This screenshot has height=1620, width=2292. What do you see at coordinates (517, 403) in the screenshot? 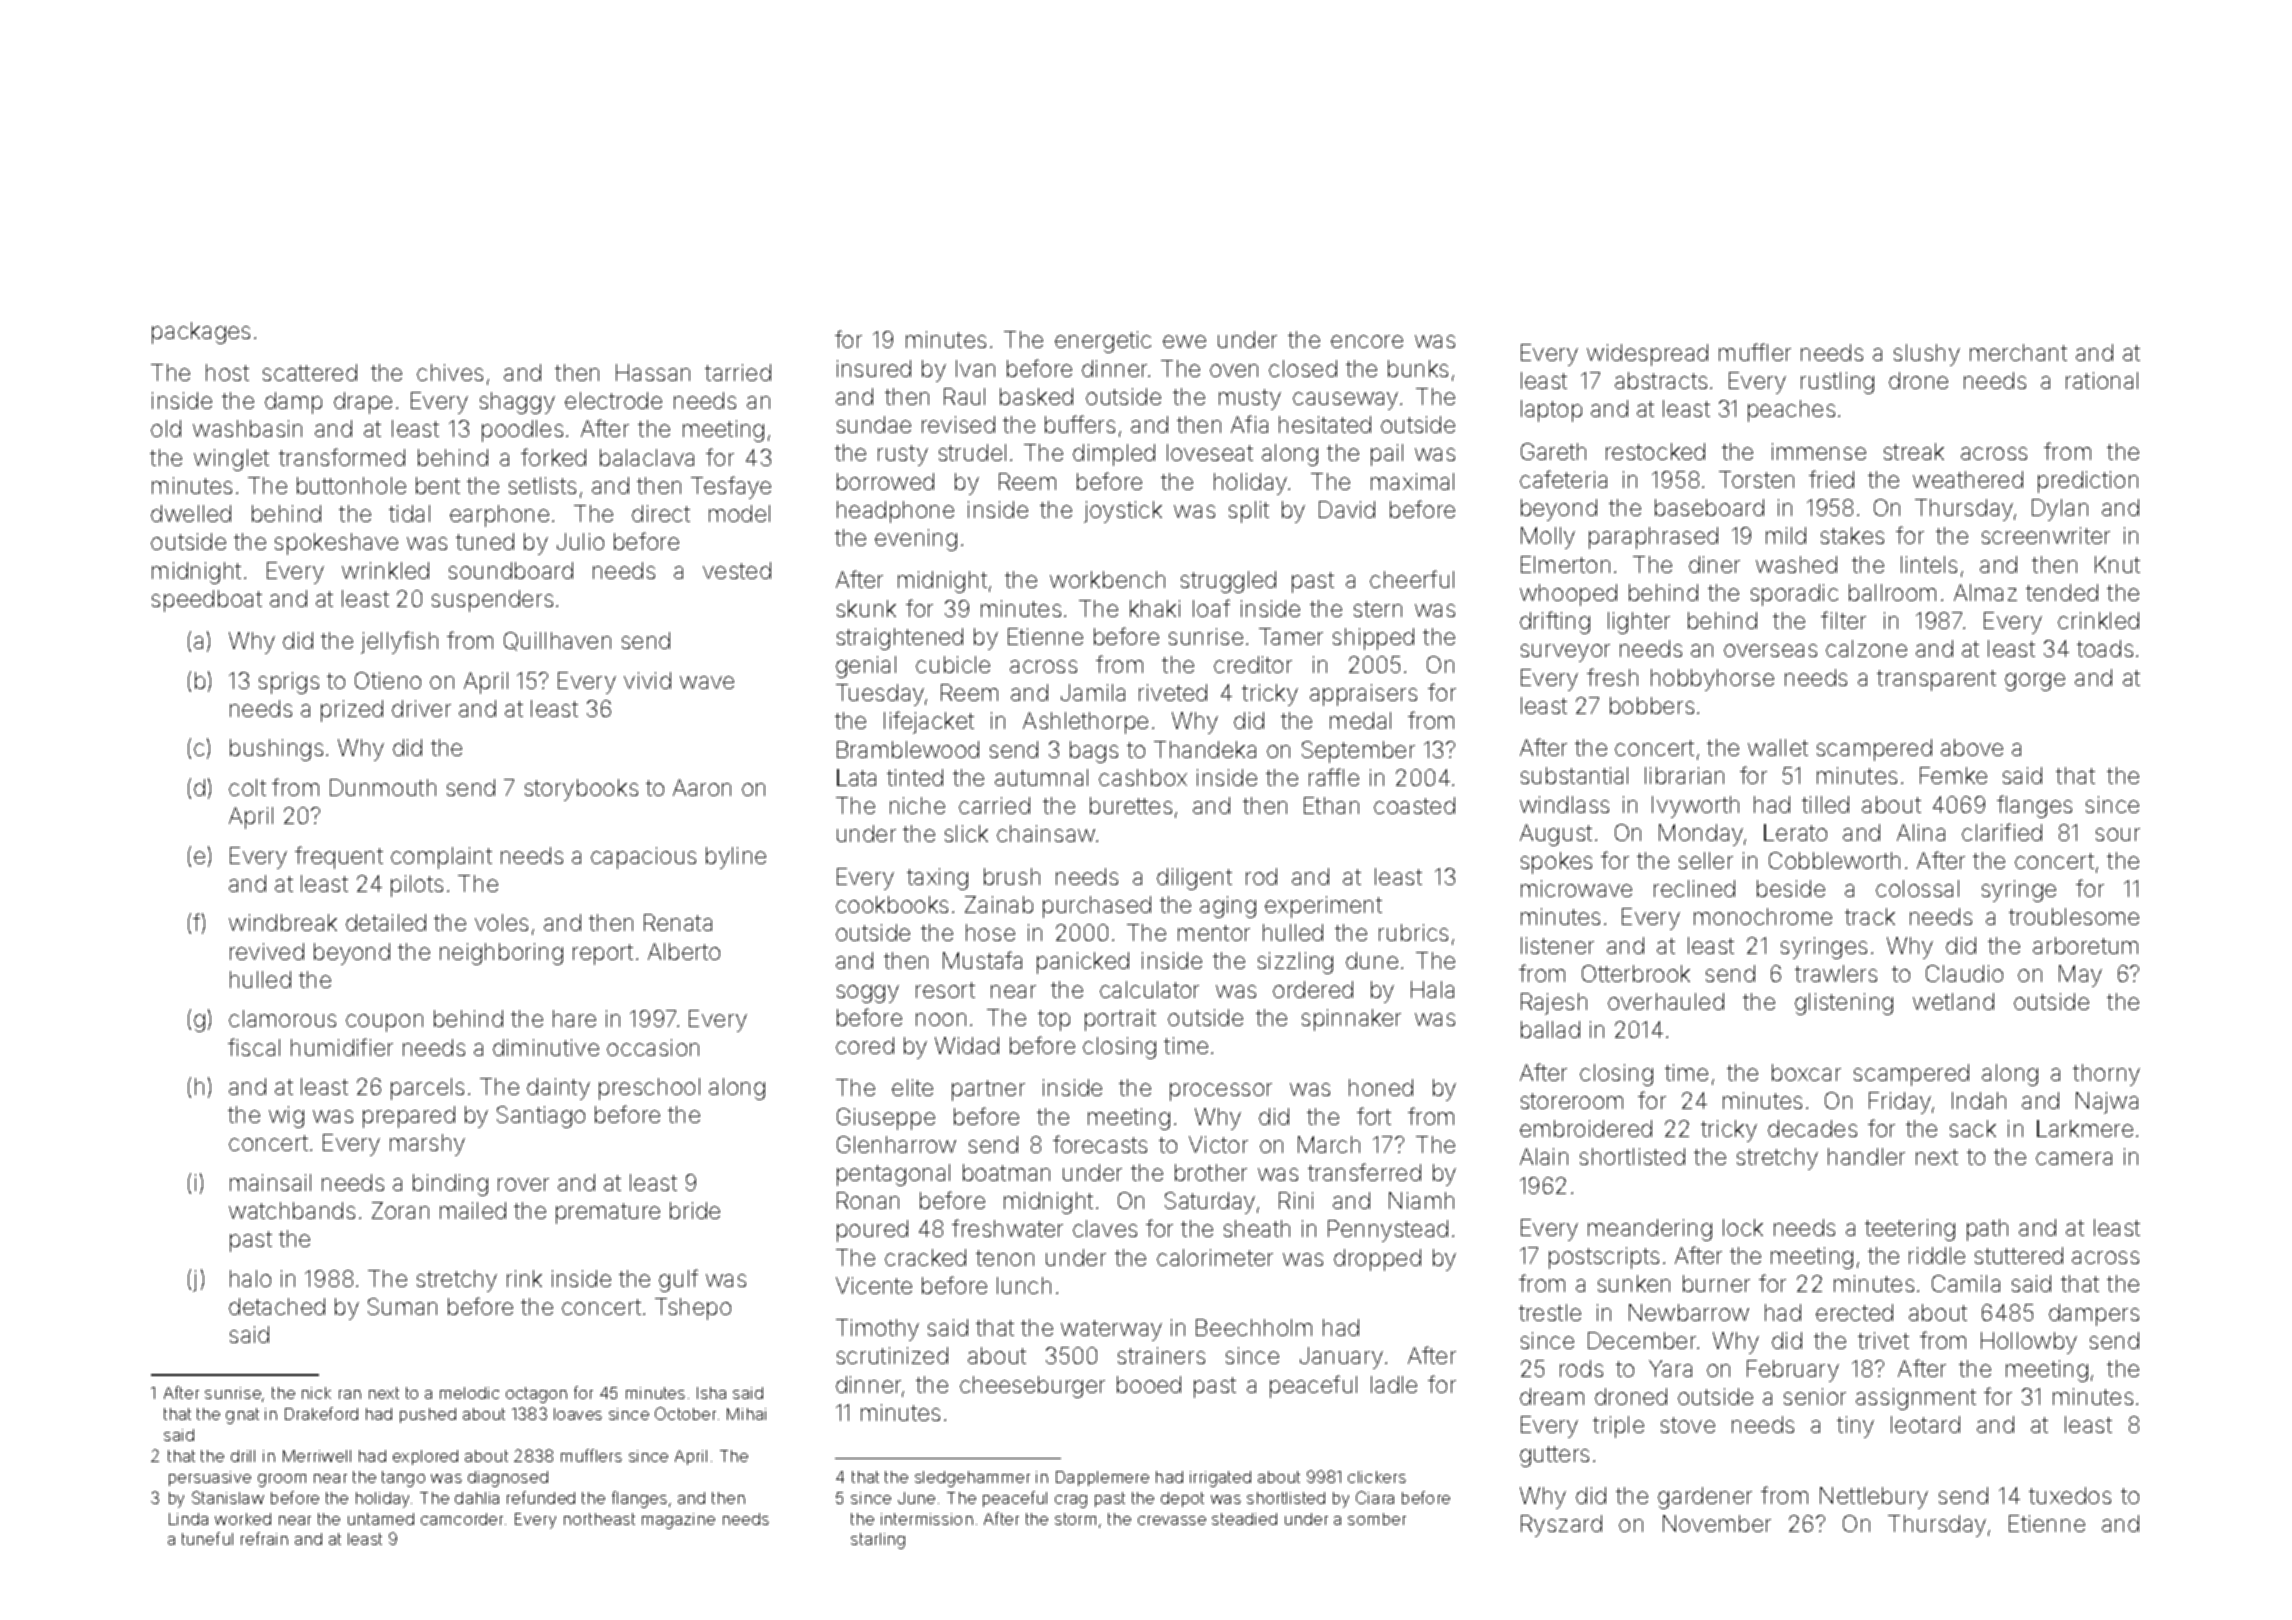
I see `shaggy` at bounding box center [517, 403].
